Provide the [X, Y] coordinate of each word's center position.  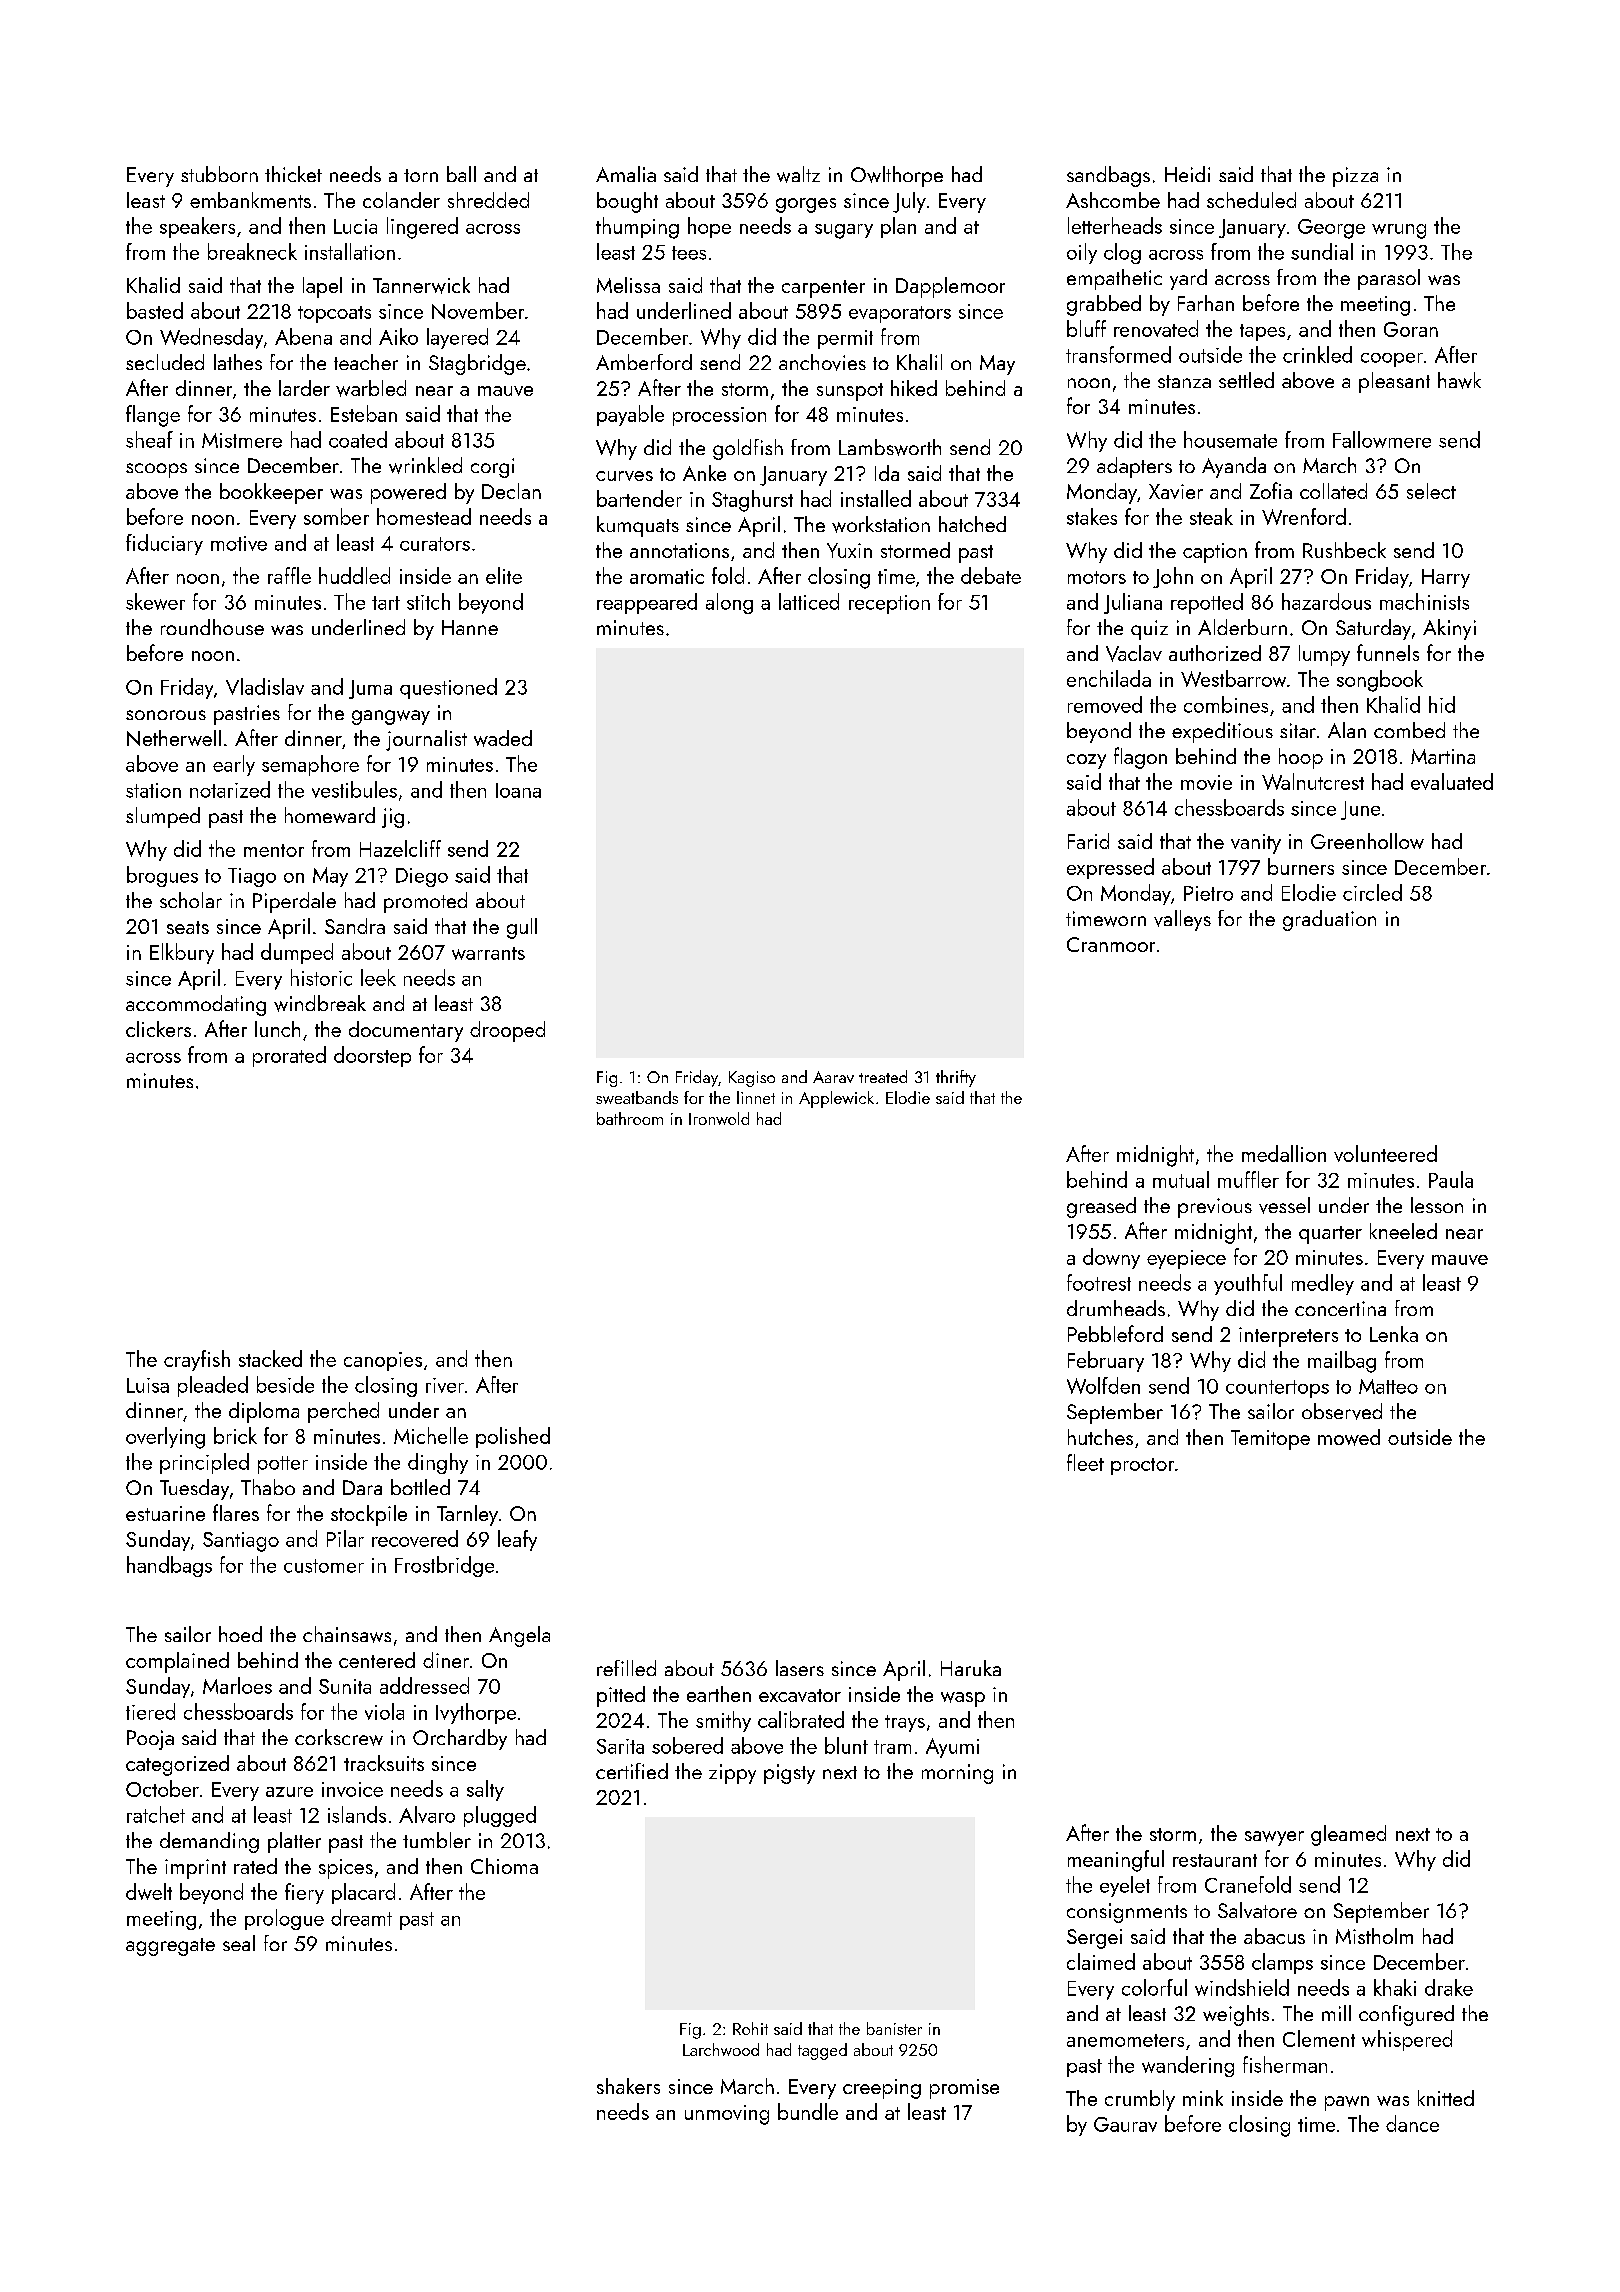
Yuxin [849, 550]
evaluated [1452, 781]
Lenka [1394, 1334]
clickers [158, 1029]
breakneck [252, 251]
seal [239, 1943]
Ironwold [719, 1118]
